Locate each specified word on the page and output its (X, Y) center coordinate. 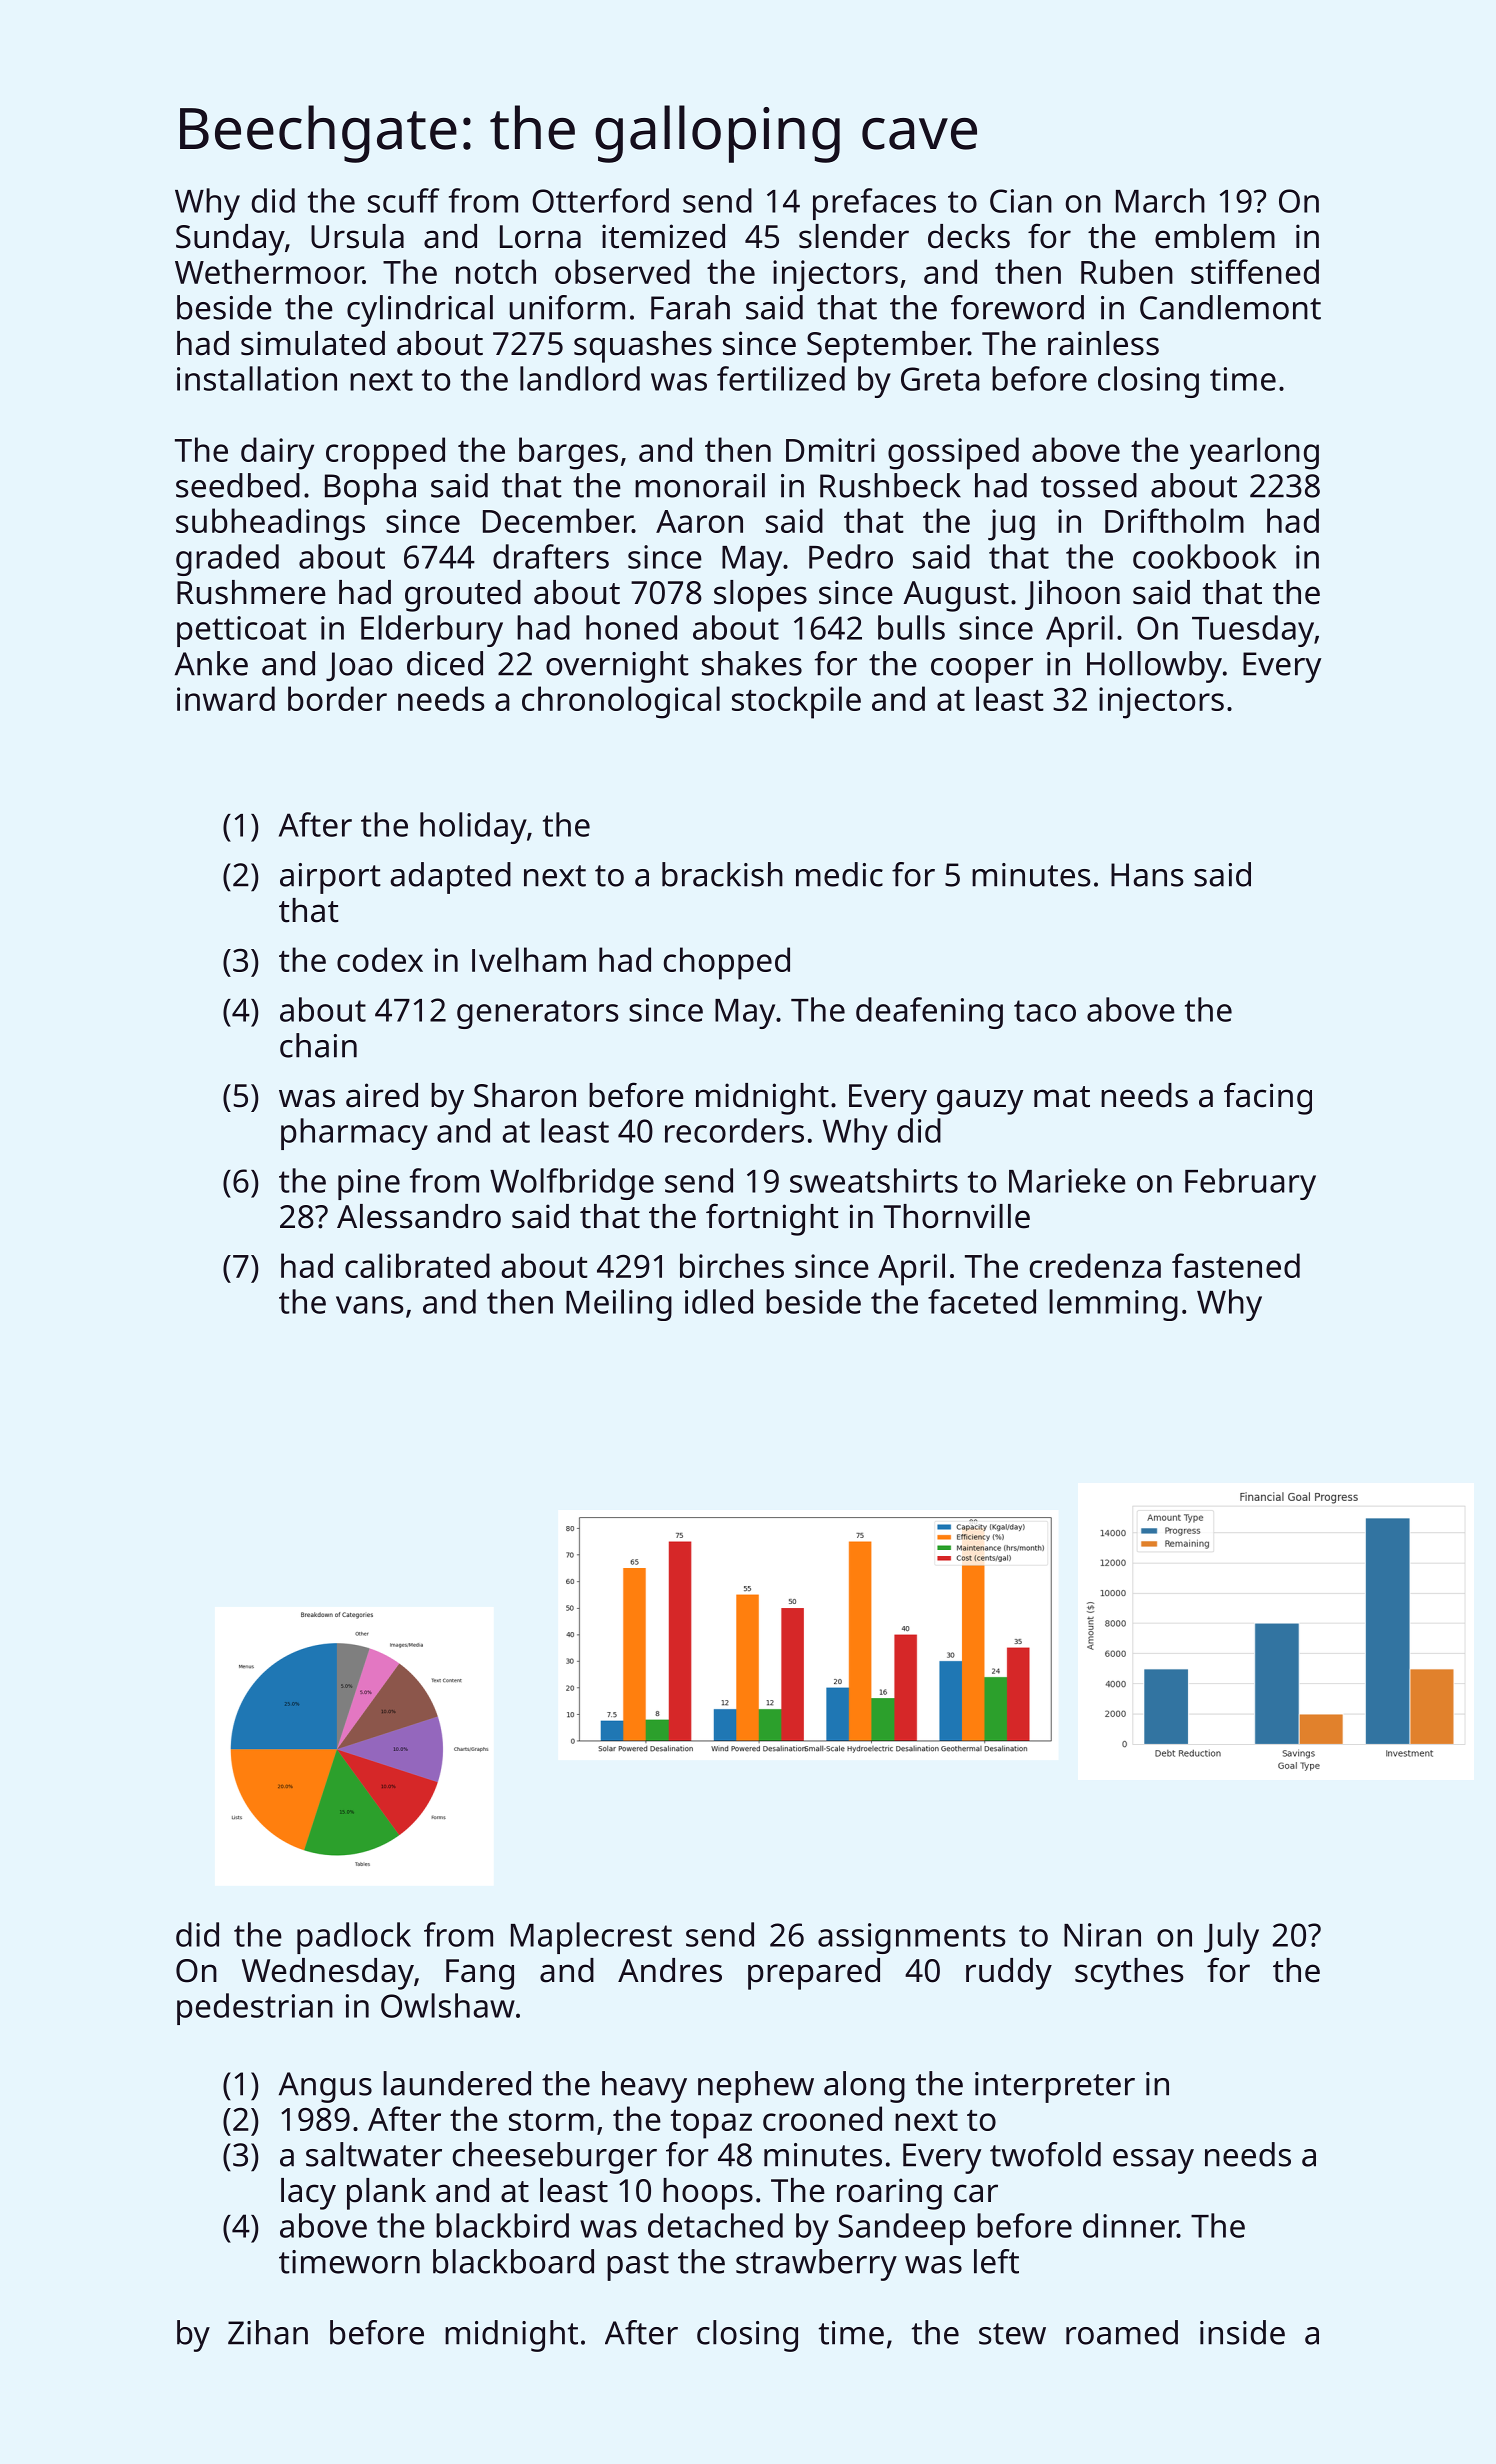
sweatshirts (874, 1180)
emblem (1215, 236)
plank (386, 2194)
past (638, 2266)
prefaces (874, 204)
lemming (1113, 1305)
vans (370, 1305)
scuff (404, 200)
